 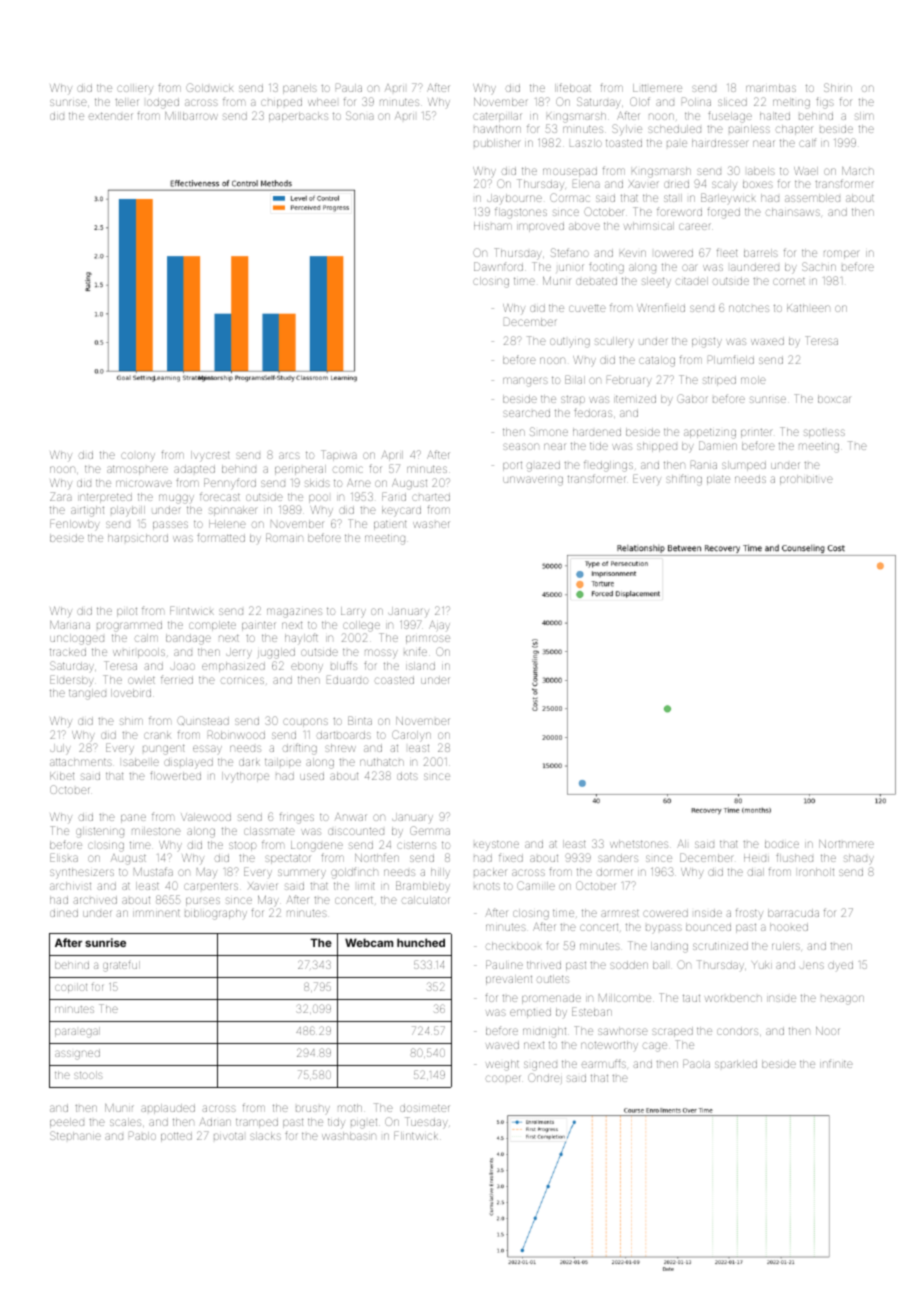 I want to click on Kibet, so click(x=62, y=776).
